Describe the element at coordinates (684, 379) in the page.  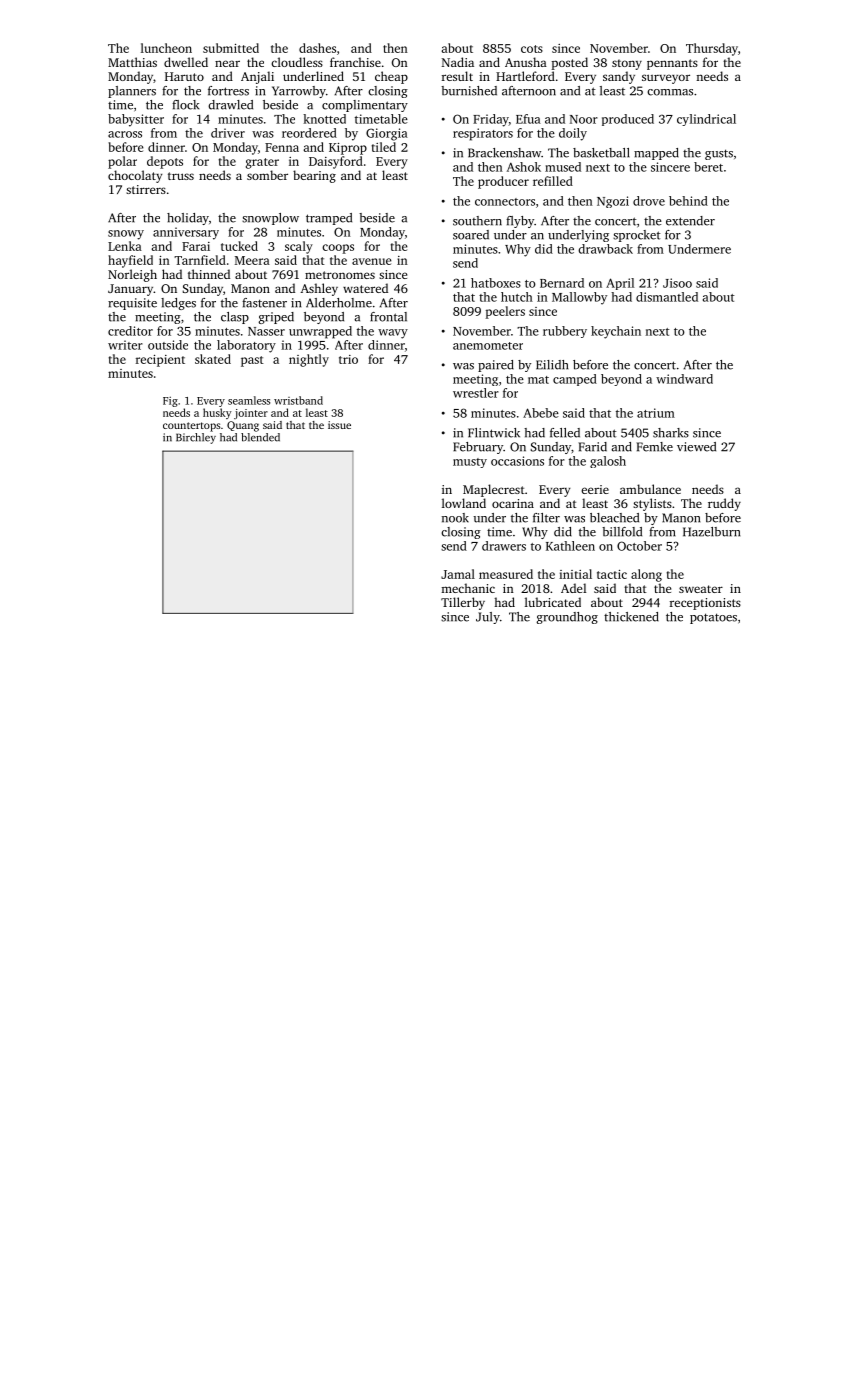
I see `windward` at that location.
